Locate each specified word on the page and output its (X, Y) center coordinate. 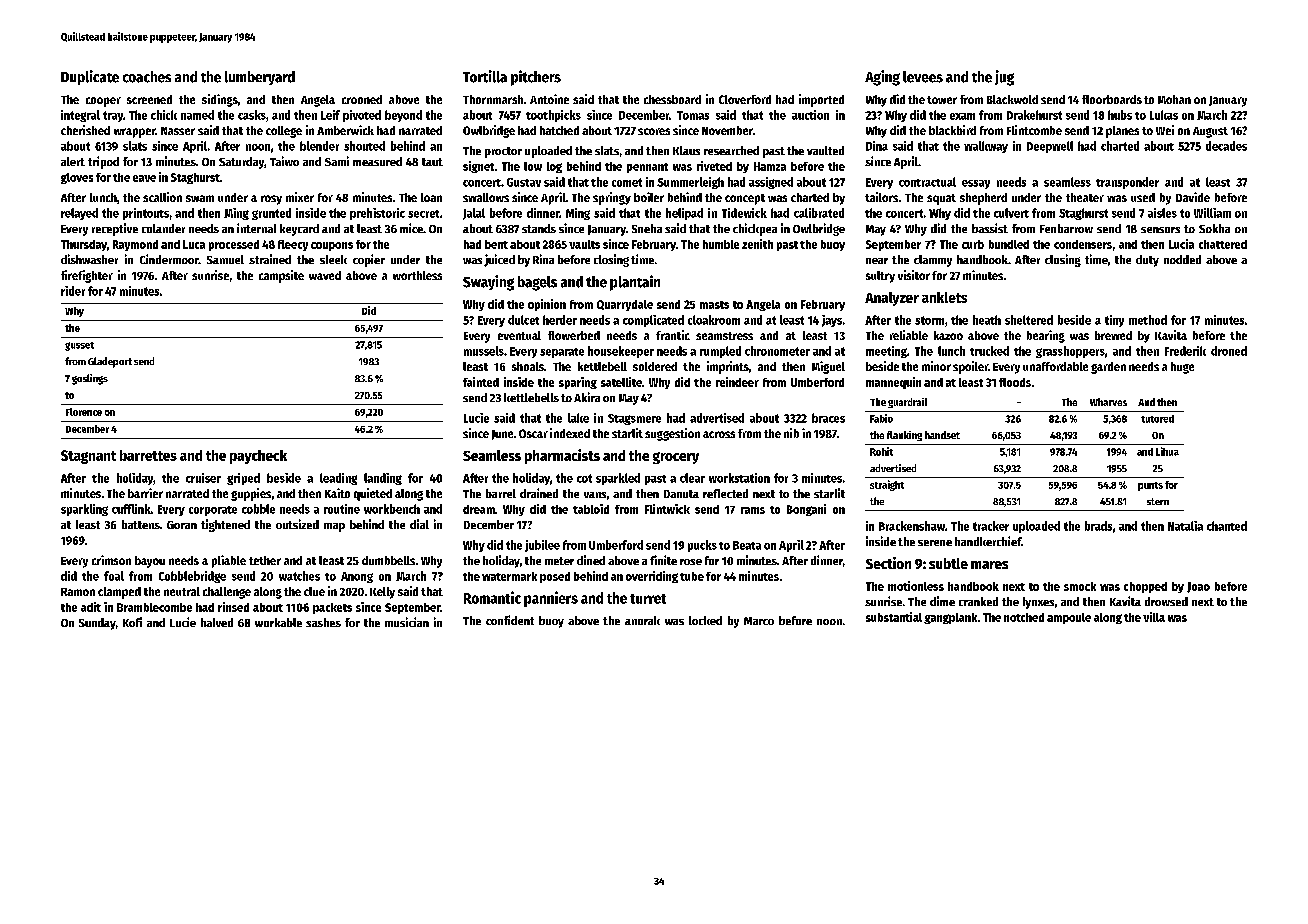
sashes (323, 622)
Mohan (1174, 99)
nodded (1182, 259)
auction (810, 115)
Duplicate (90, 77)
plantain (635, 283)
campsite (281, 276)
